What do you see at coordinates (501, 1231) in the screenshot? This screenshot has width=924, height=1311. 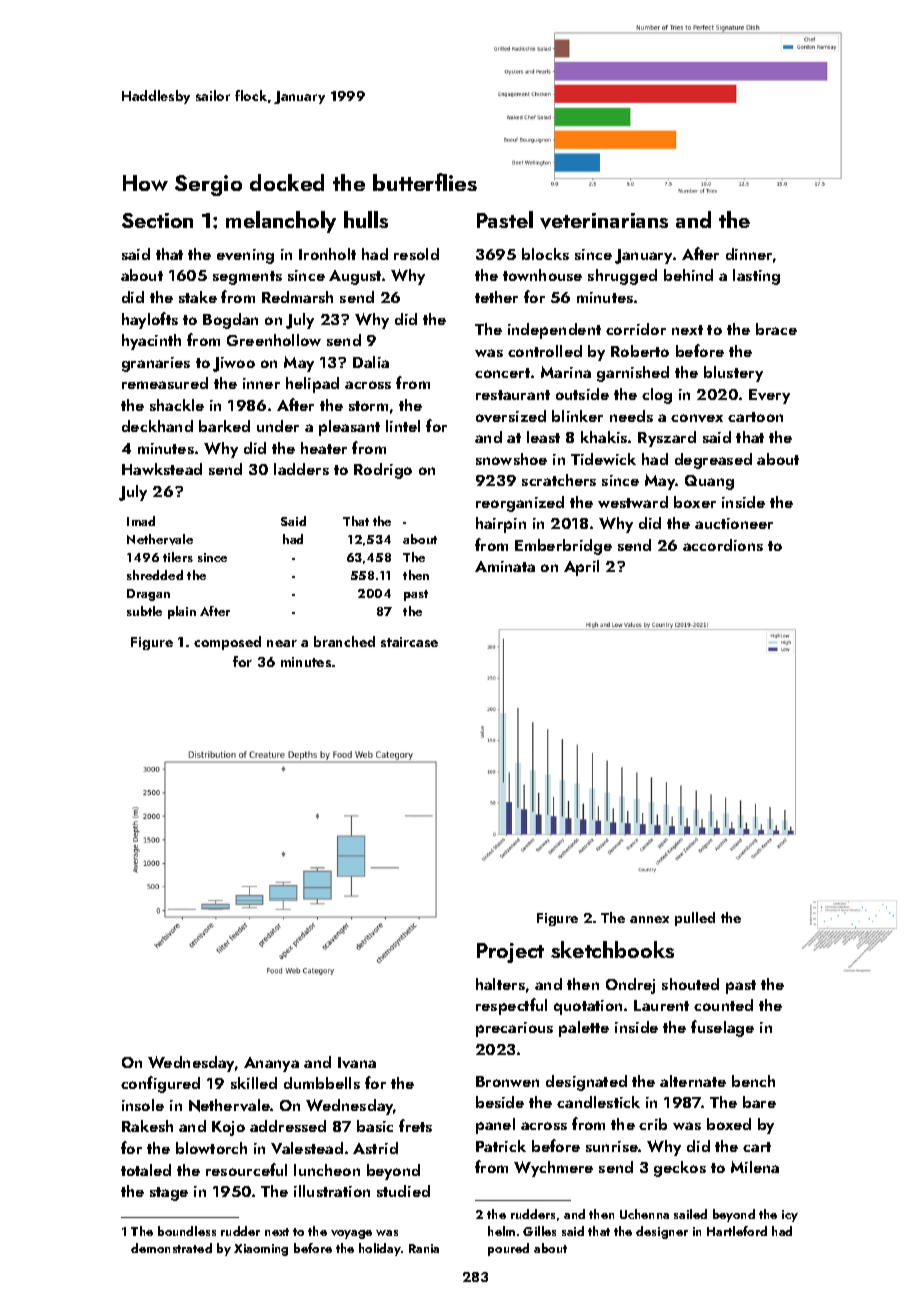 I see `helm` at bounding box center [501, 1231].
